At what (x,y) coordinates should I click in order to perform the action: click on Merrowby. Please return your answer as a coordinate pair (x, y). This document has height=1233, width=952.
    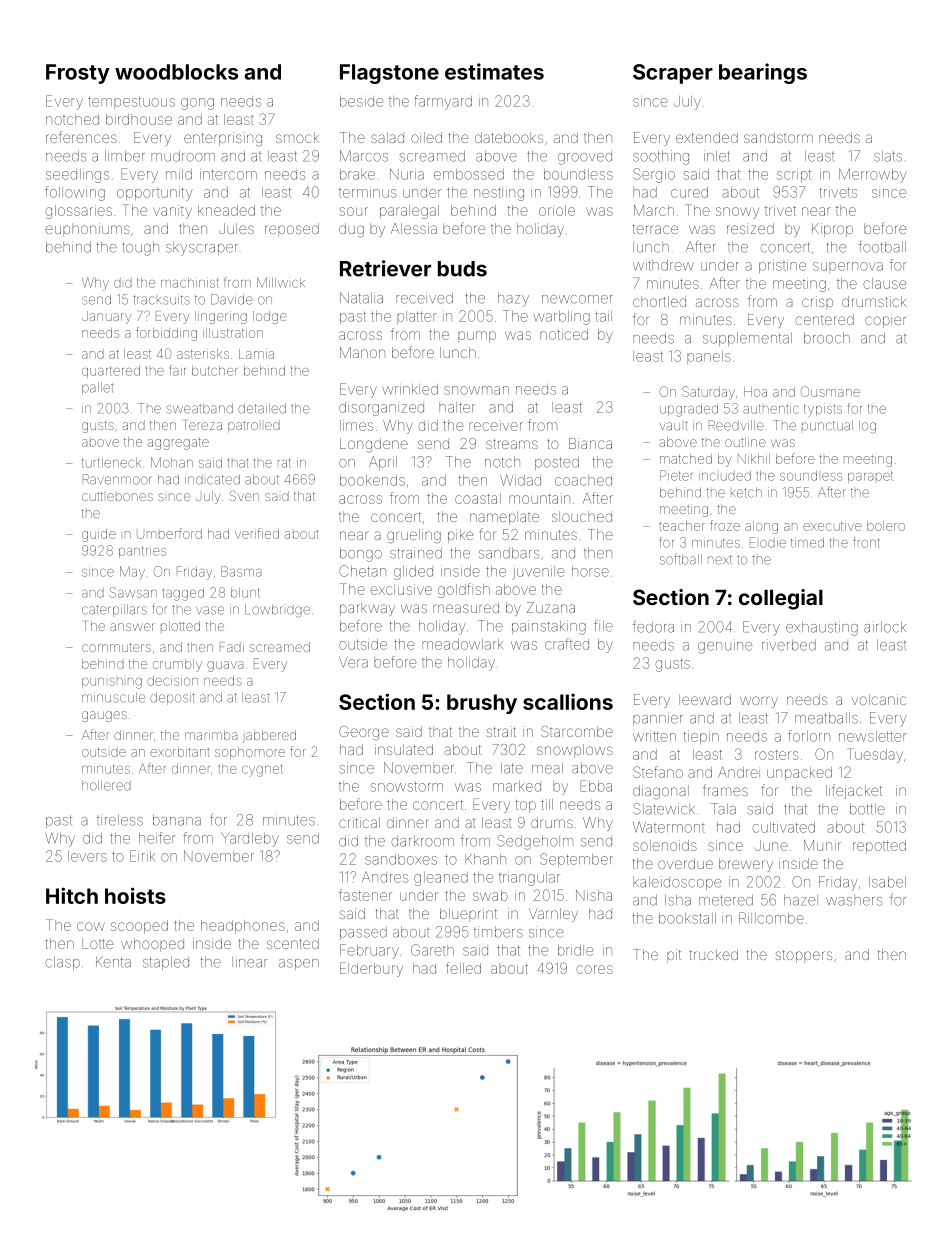
    Looking at the image, I should click on (873, 175).
